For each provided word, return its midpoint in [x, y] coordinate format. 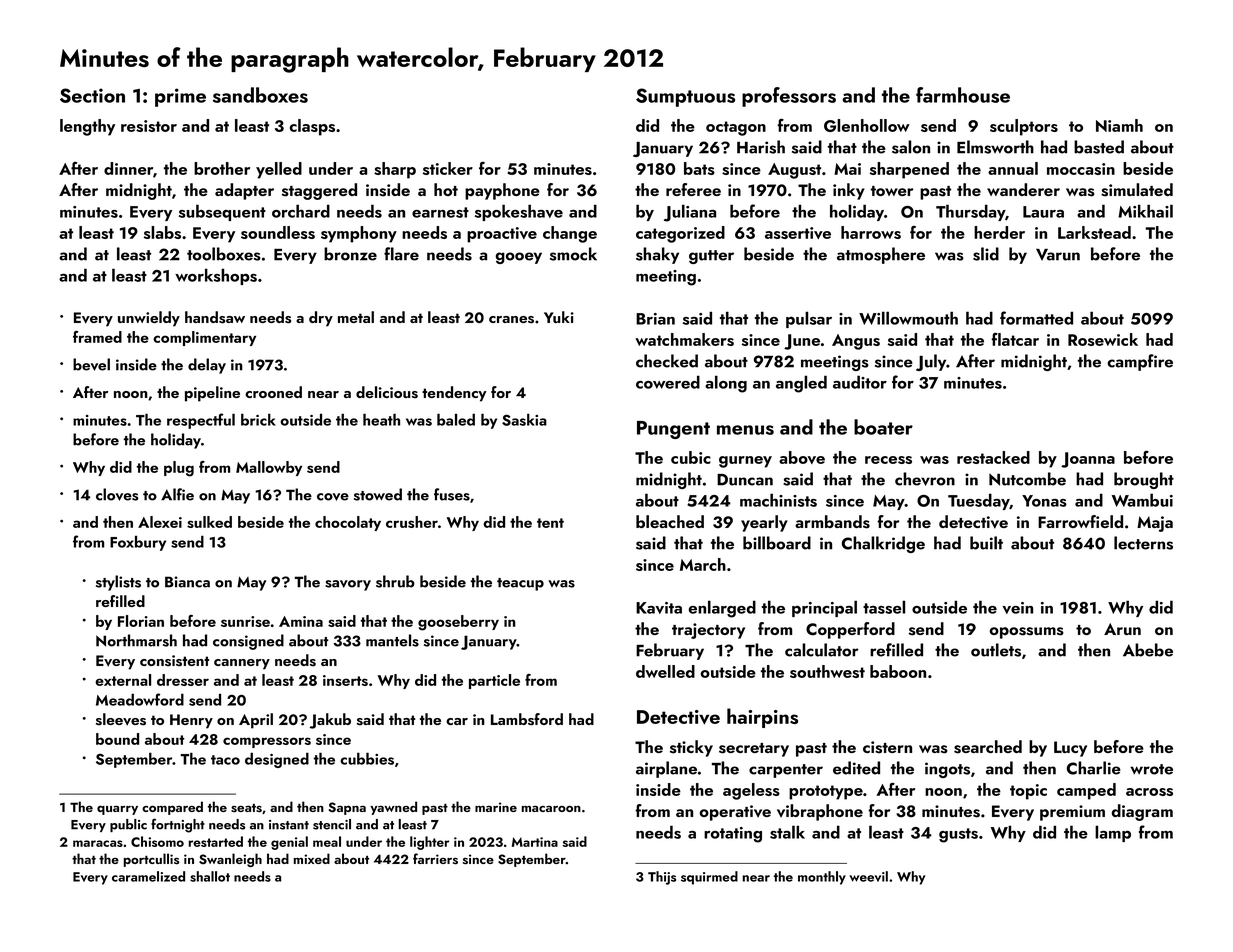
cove [333, 497]
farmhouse [963, 95]
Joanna [1088, 460]
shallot [210, 876]
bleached [670, 521]
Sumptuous [685, 97]
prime [180, 97]
